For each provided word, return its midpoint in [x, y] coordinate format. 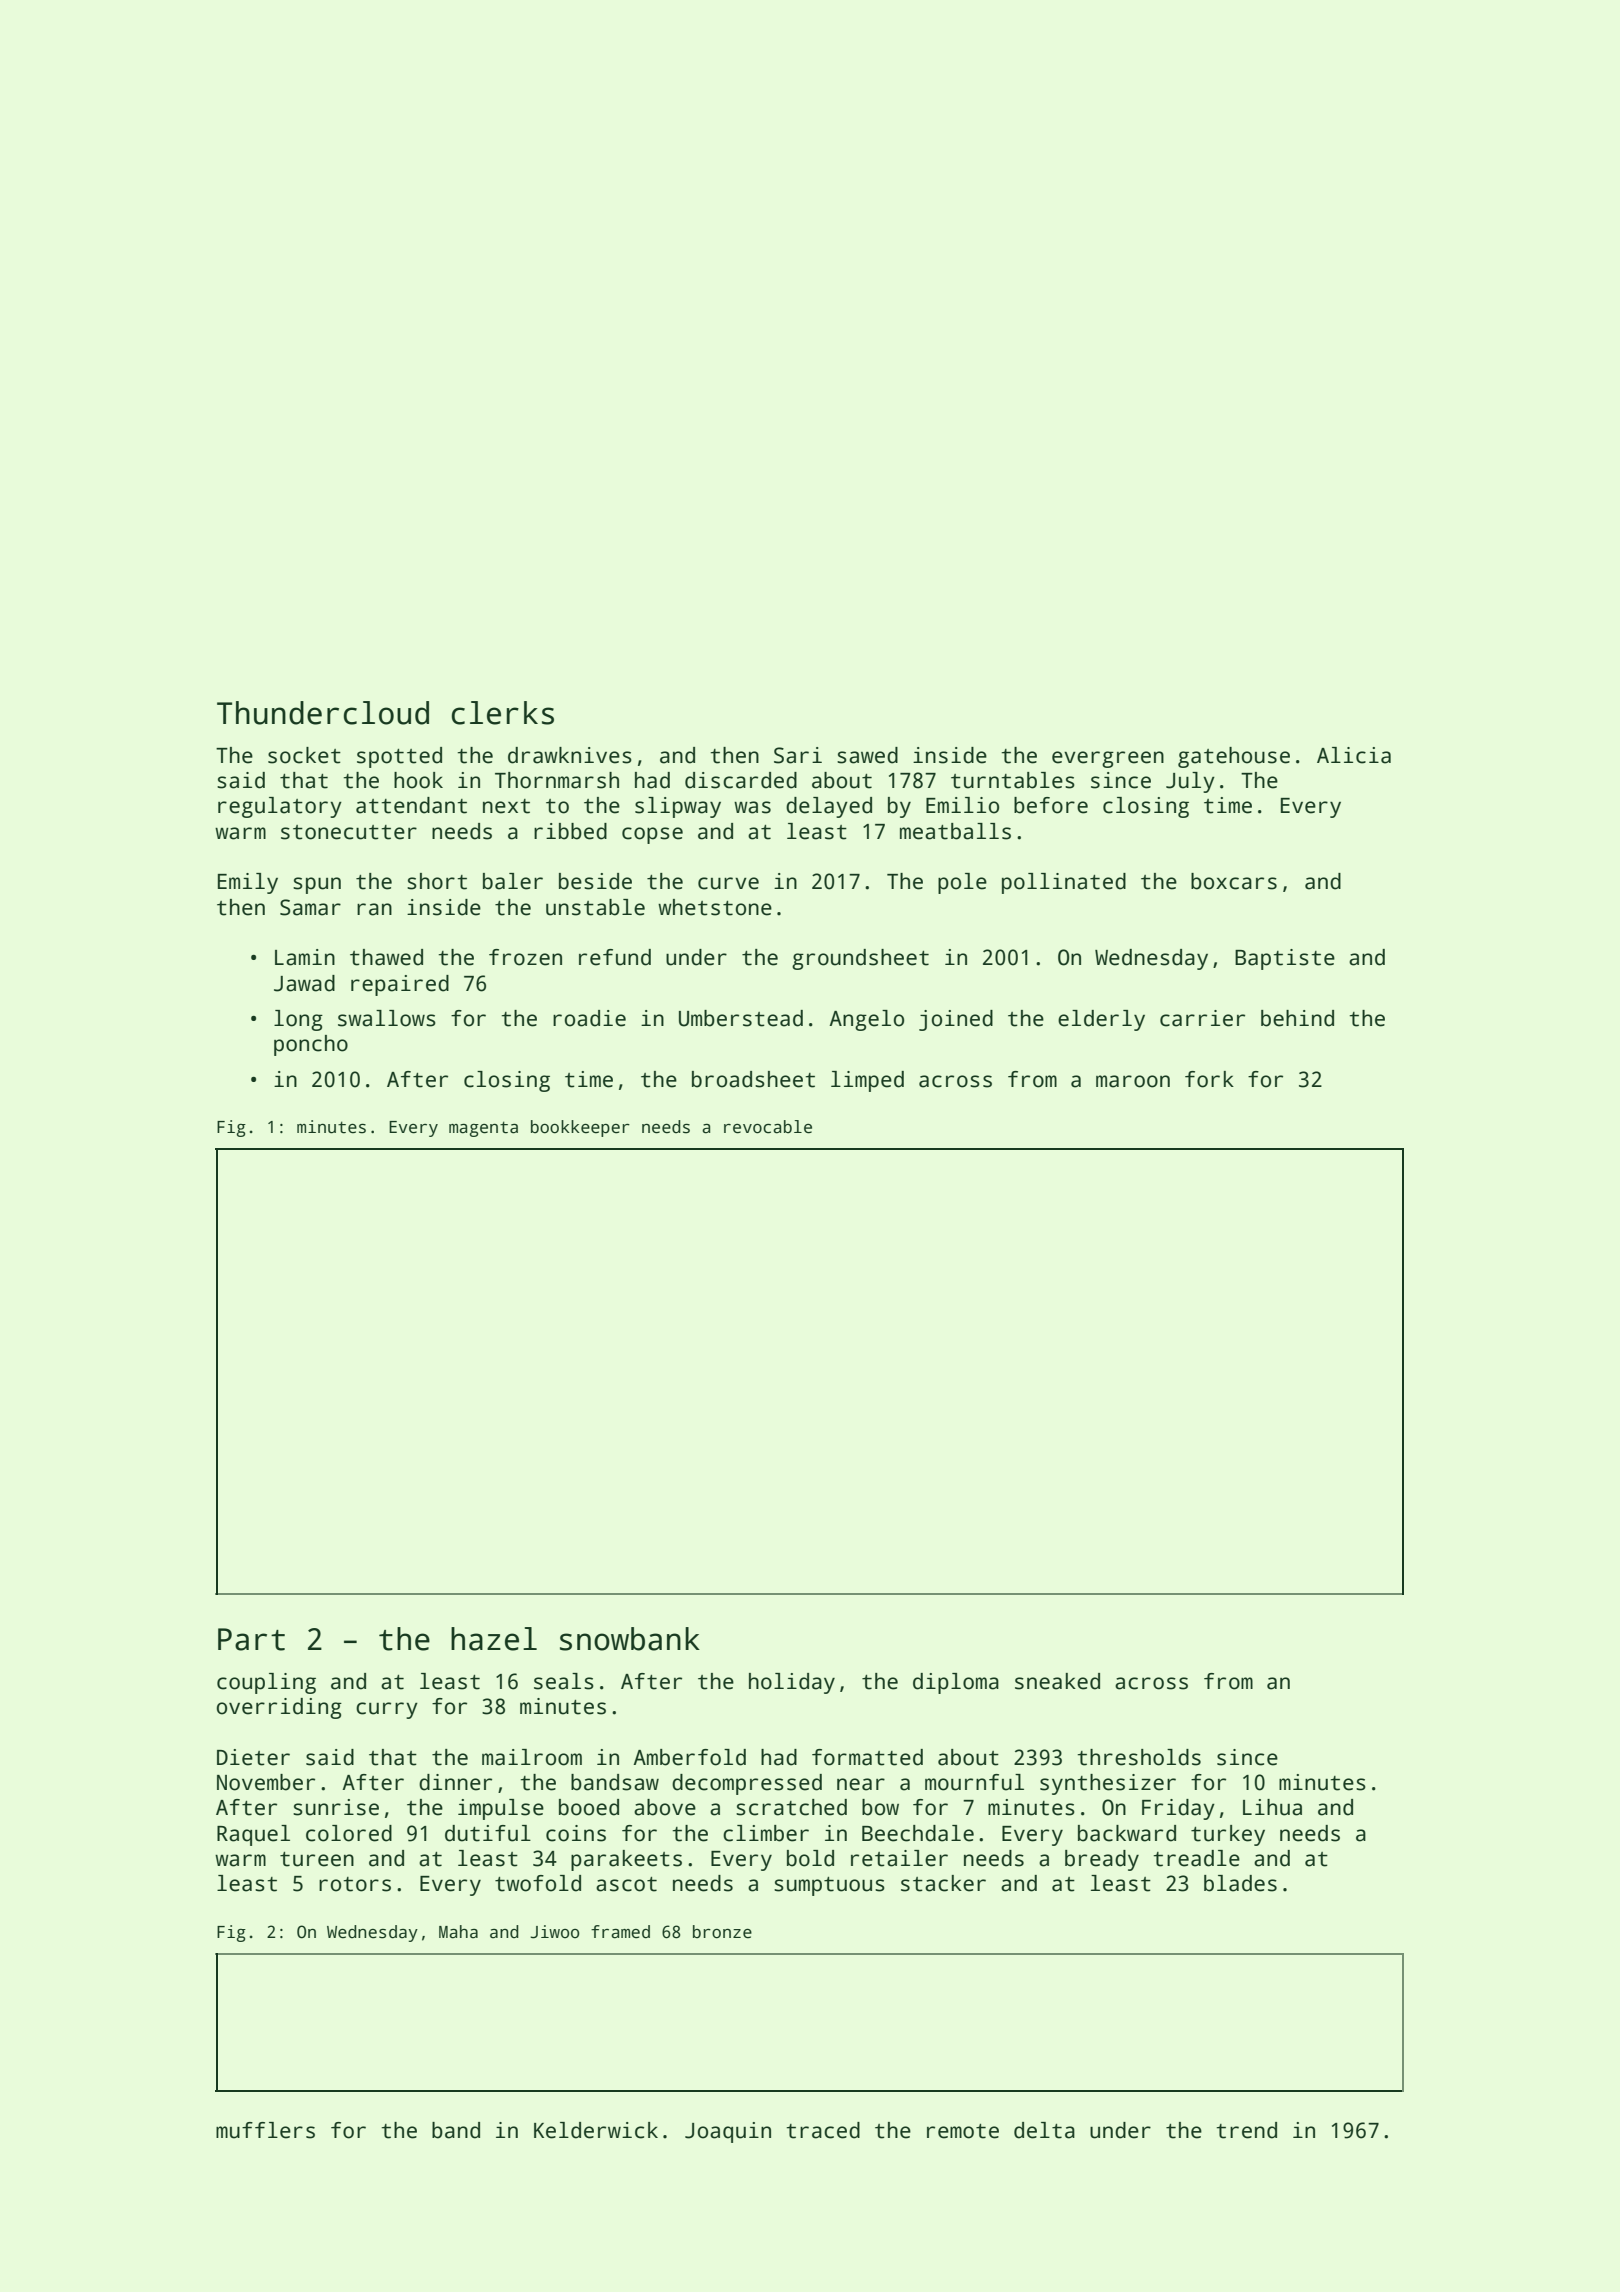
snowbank [630, 1639]
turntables [1013, 780]
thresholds [1139, 1757]
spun [317, 885]
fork [1209, 1079]
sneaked [1057, 1681]
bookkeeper [580, 1128]
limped [867, 1081]
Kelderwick [596, 2130]
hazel [494, 1639]
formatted [867, 1757]
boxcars [1234, 881]
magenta [483, 1129]
